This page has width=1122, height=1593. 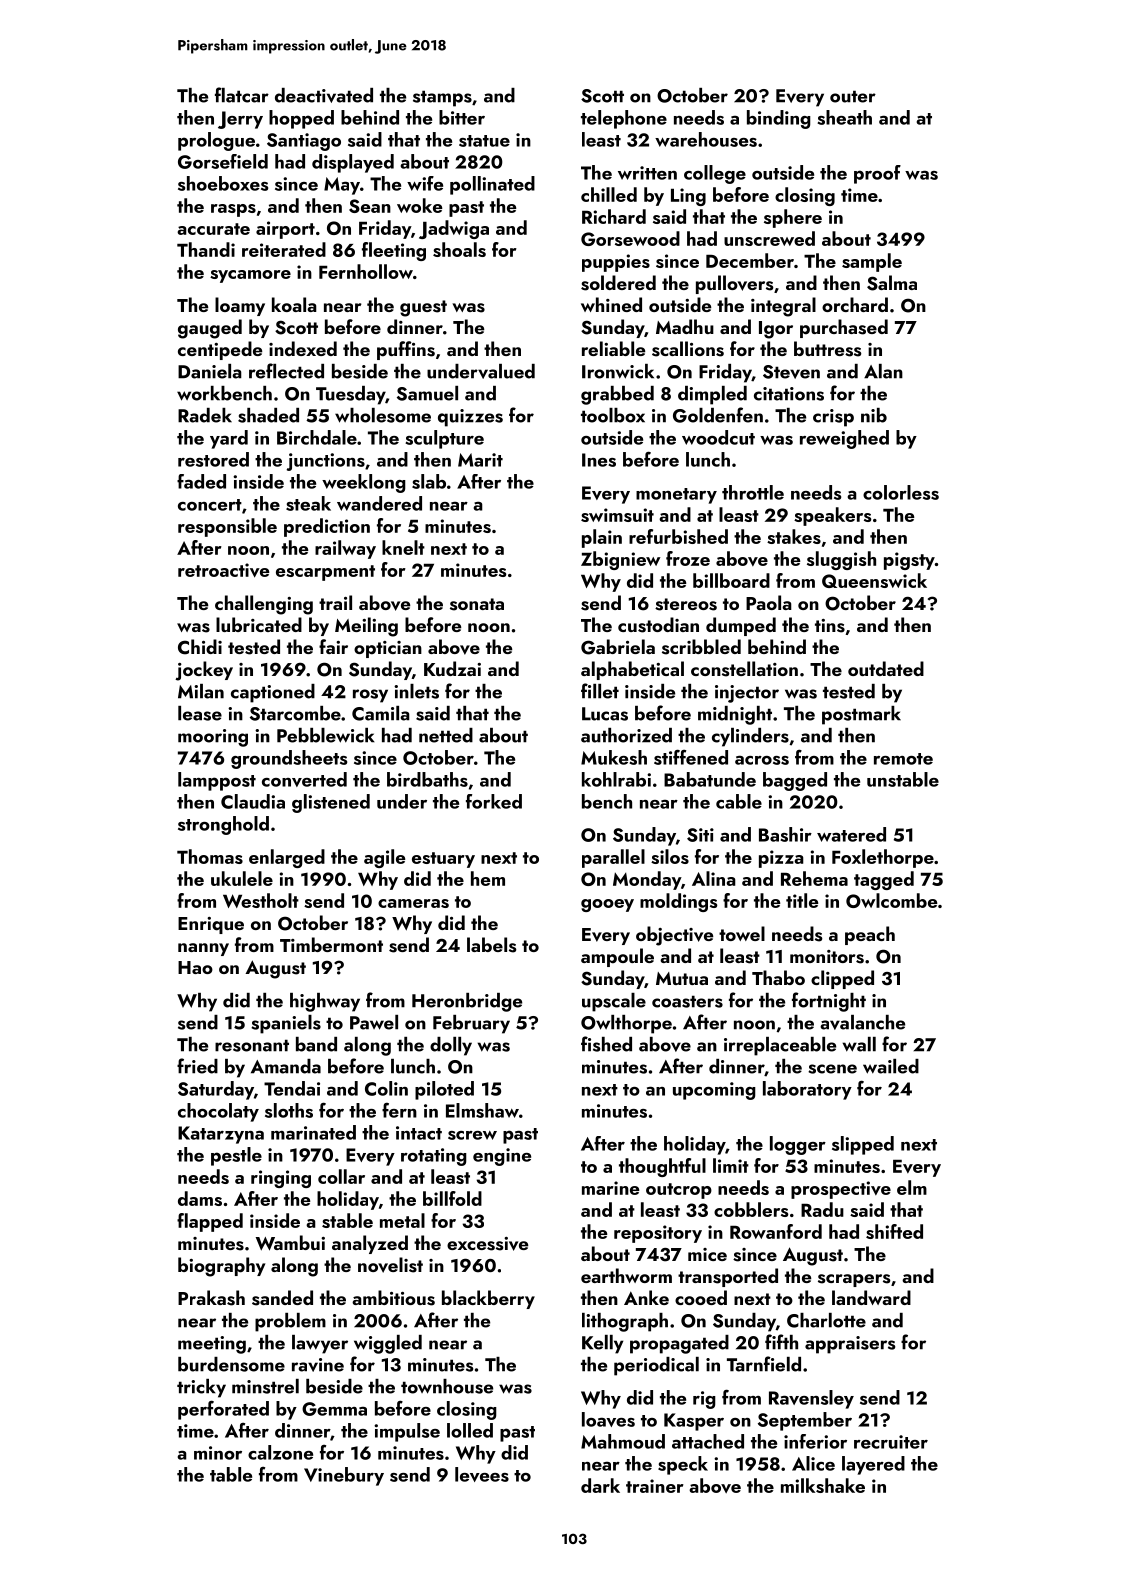 I want to click on Kasper, so click(x=694, y=1422).
